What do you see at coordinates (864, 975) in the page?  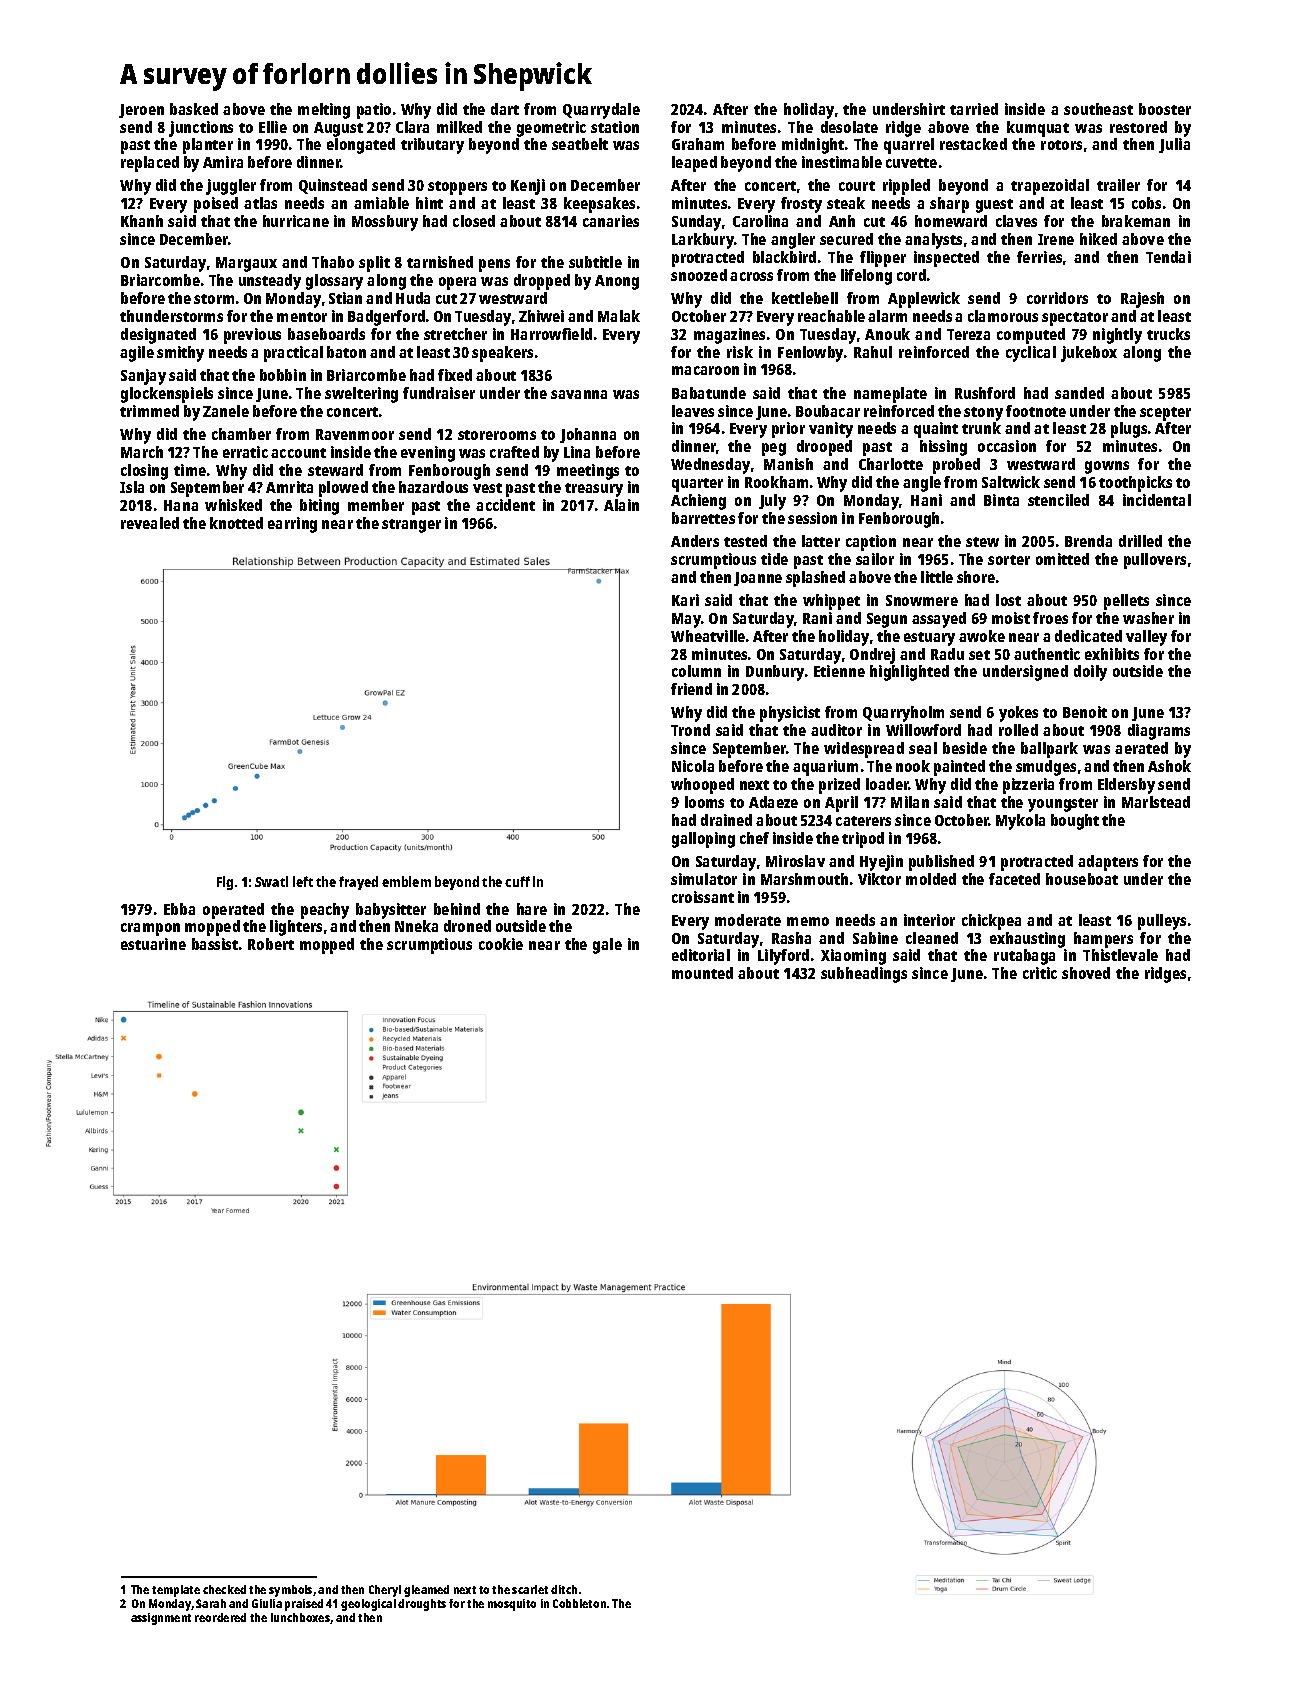 I see `subheadings` at bounding box center [864, 975].
